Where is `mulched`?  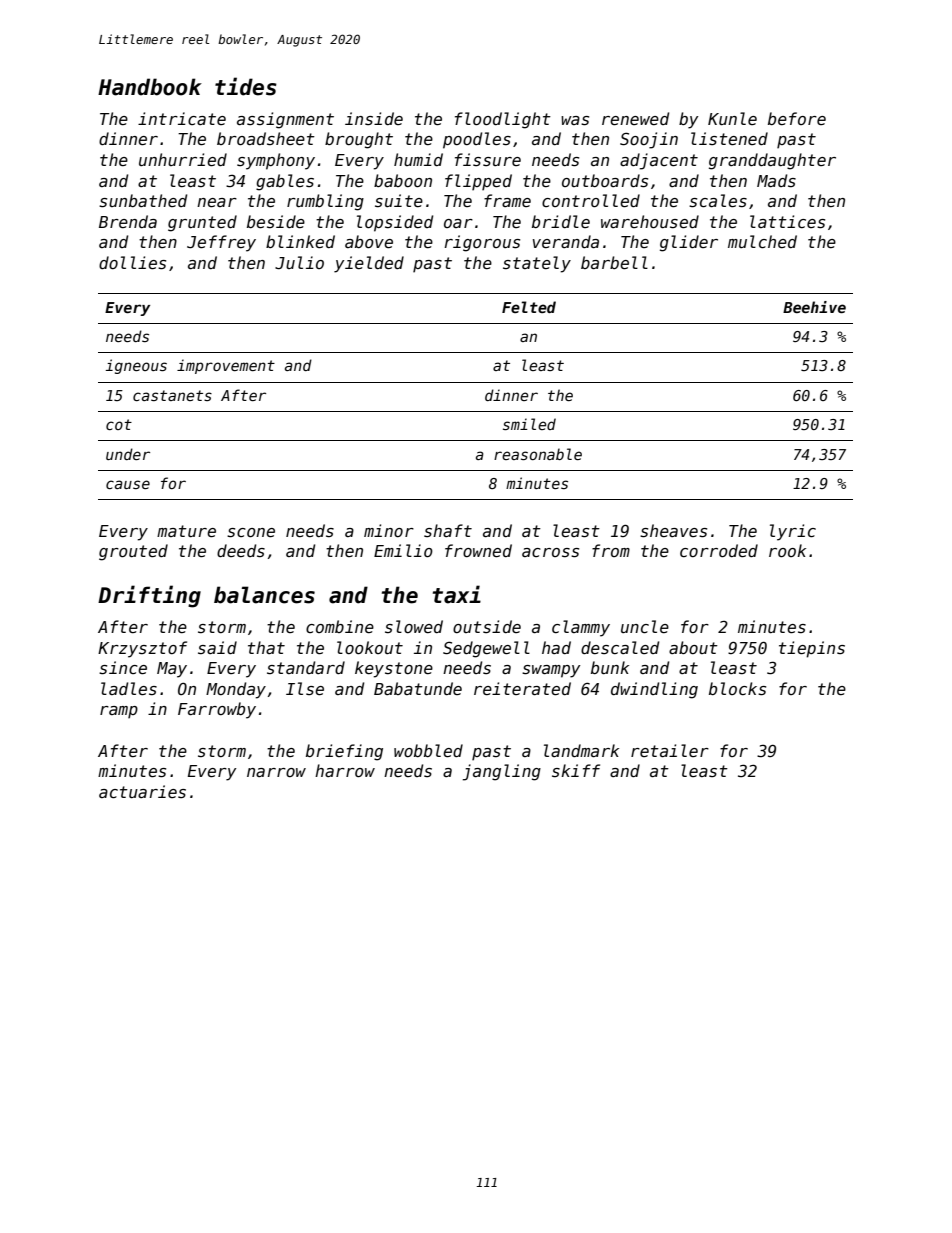 mulched is located at coordinates (762, 241).
